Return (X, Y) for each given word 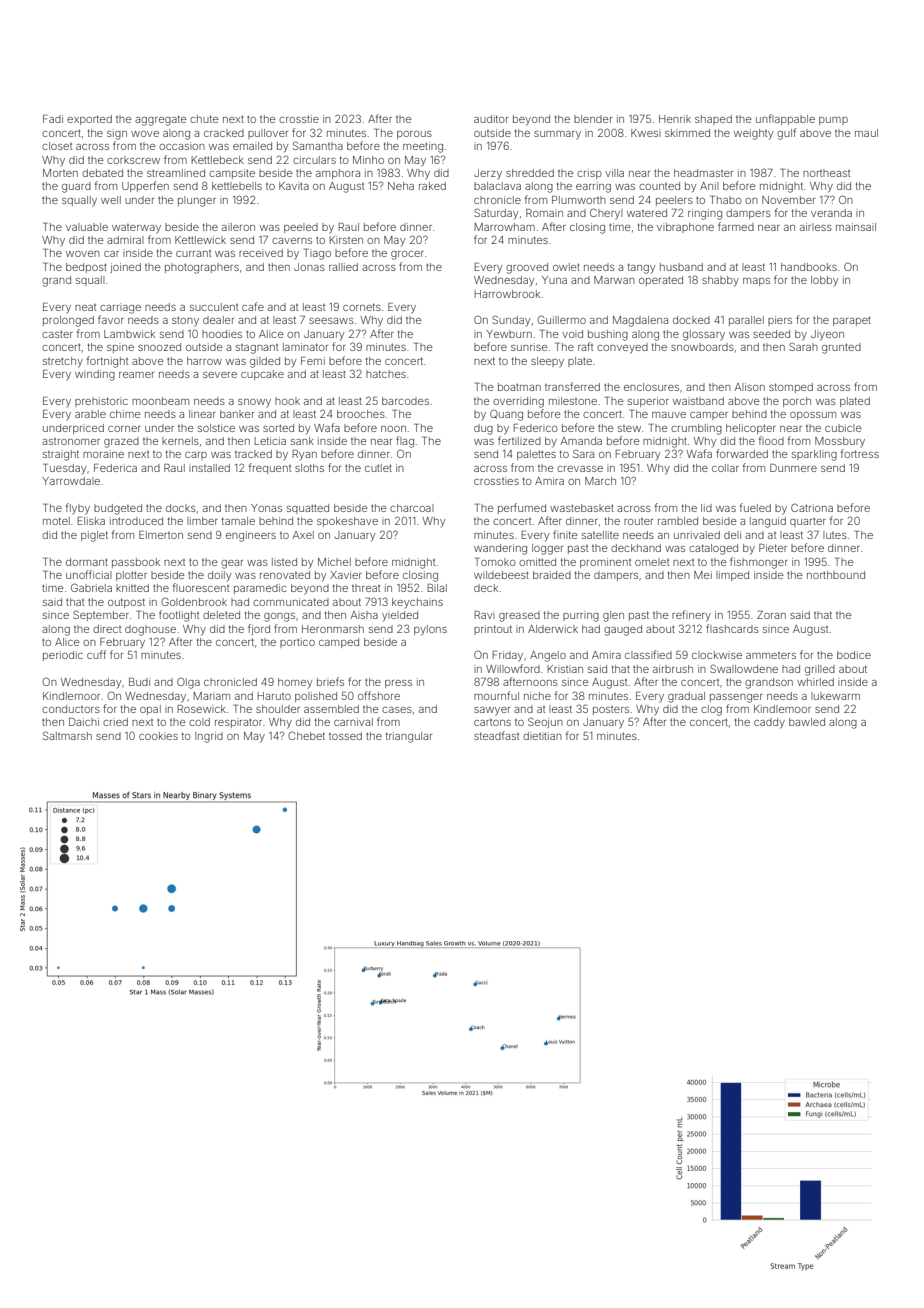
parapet (852, 321)
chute (204, 119)
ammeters (771, 655)
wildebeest (501, 575)
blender (593, 119)
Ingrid (209, 737)
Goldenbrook (194, 601)
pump (833, 121)
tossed (345, 736)
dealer (218, 320)
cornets (362, 307)
